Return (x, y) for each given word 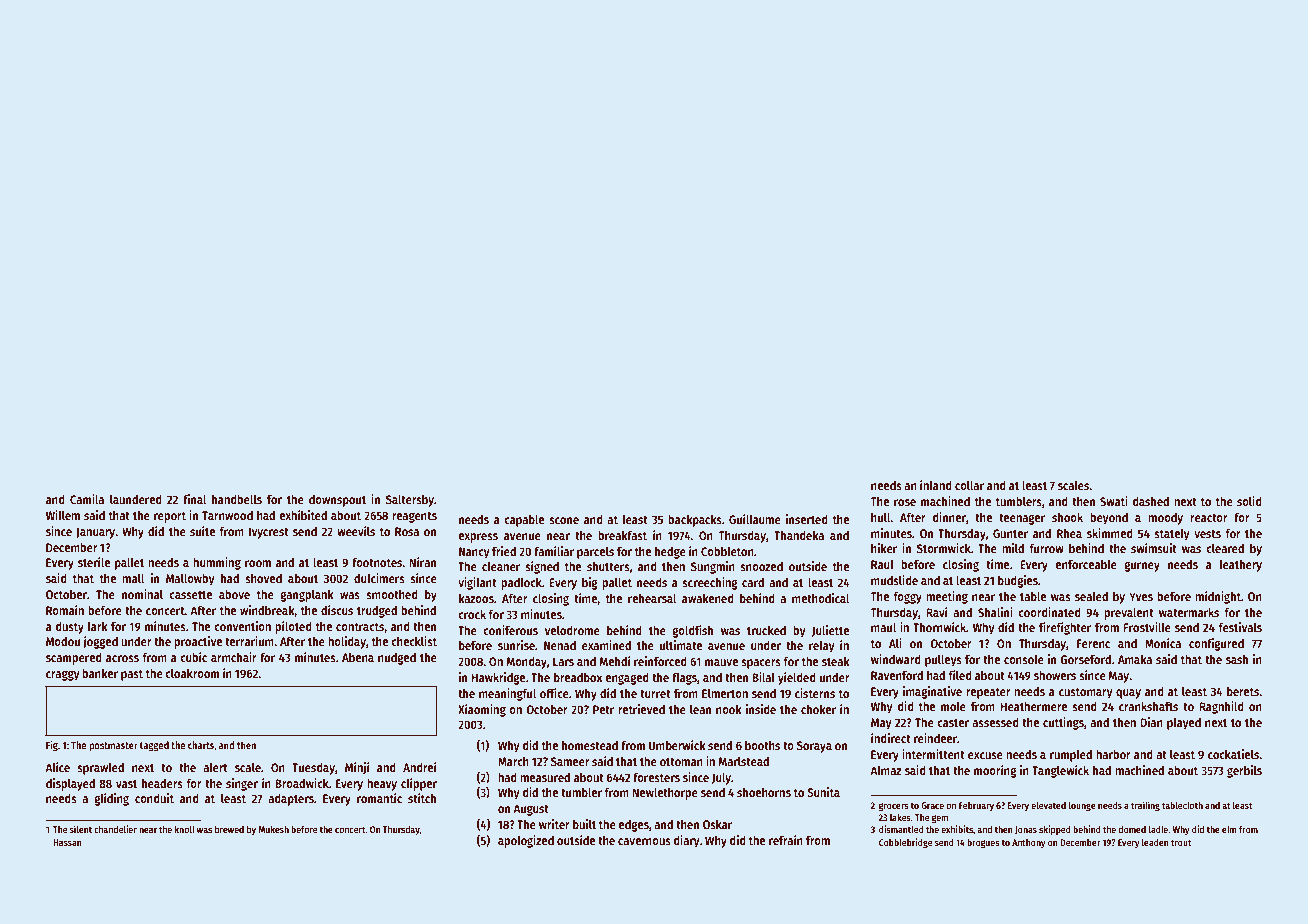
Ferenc (1093, 643)
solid (1249, 501)
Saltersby (410, 500)
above (234, 594)
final (194, 499)
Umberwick (677, 745)
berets (1243, 691)
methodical (820, 598)
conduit (154, 798)
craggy (62, 676)
